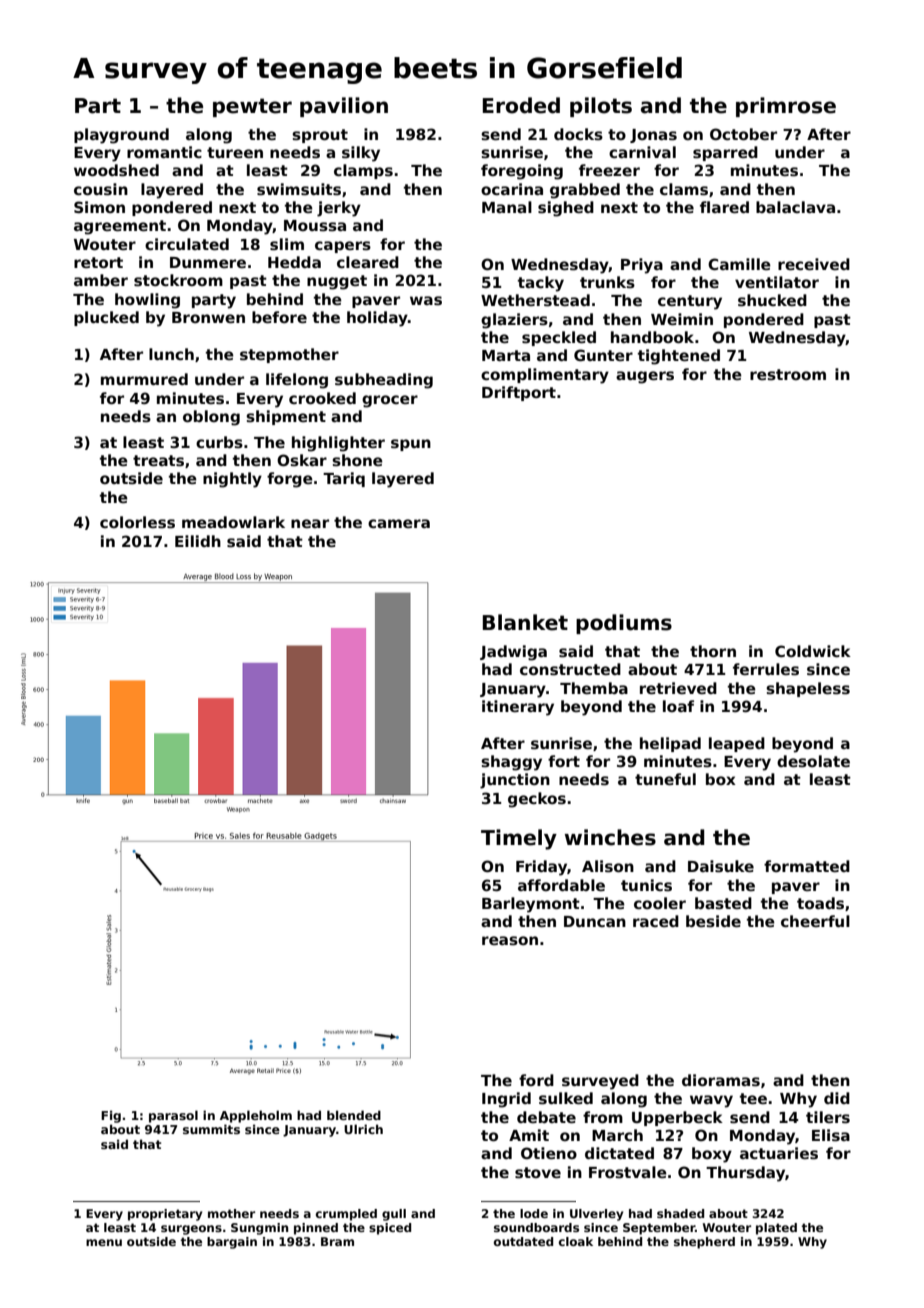 The image size is (924, 1308). Describe the element at coordinates (363, 1129) in the page. I see `Ulrich` at that location.
